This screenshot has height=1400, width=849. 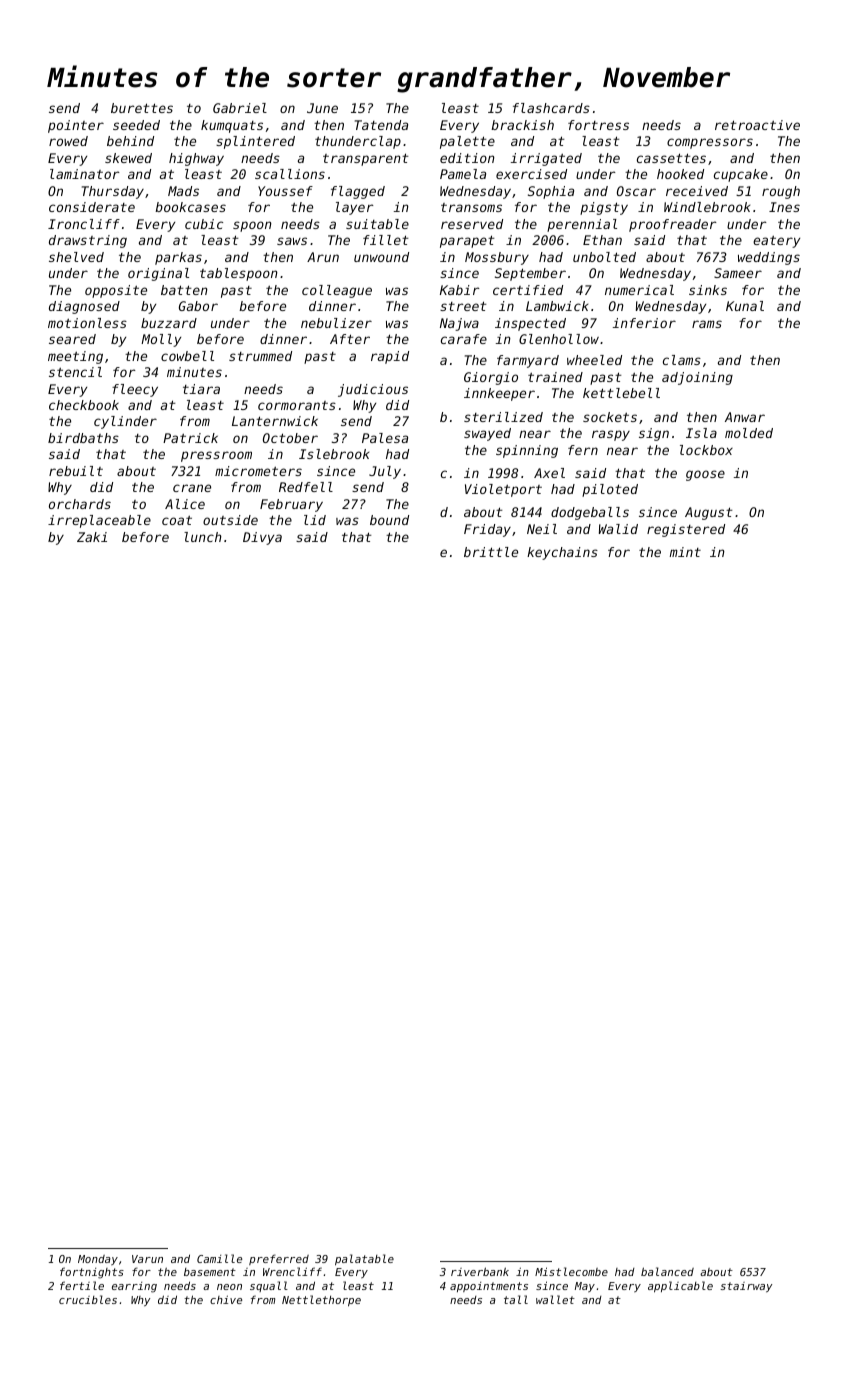 What do you see at coordinates (262, 538) in the screenshot?
I see `Divya` at bounding box center [262, 538].
